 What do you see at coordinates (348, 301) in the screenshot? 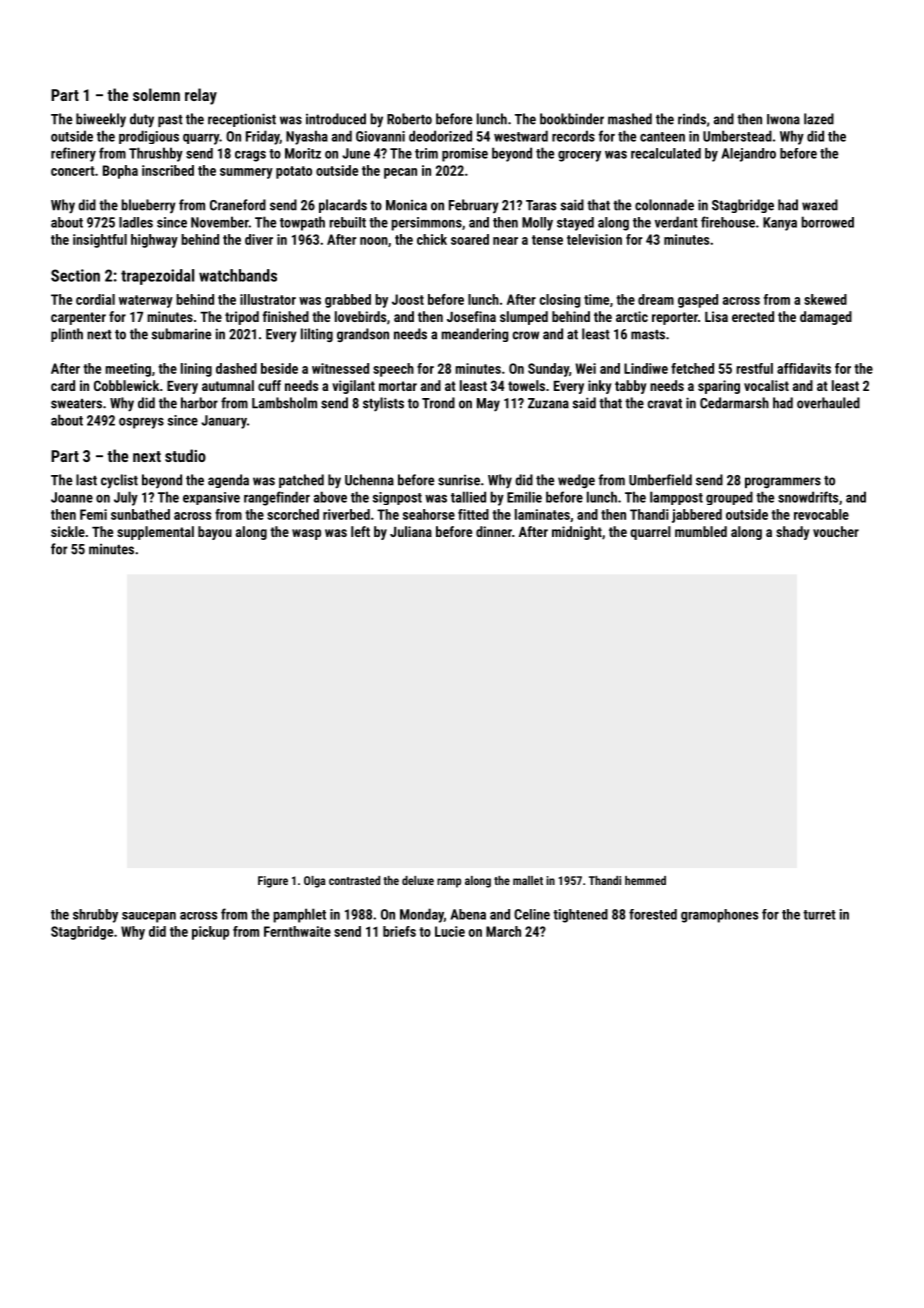
I see `grabbed` at bounding box center [348, 301].
